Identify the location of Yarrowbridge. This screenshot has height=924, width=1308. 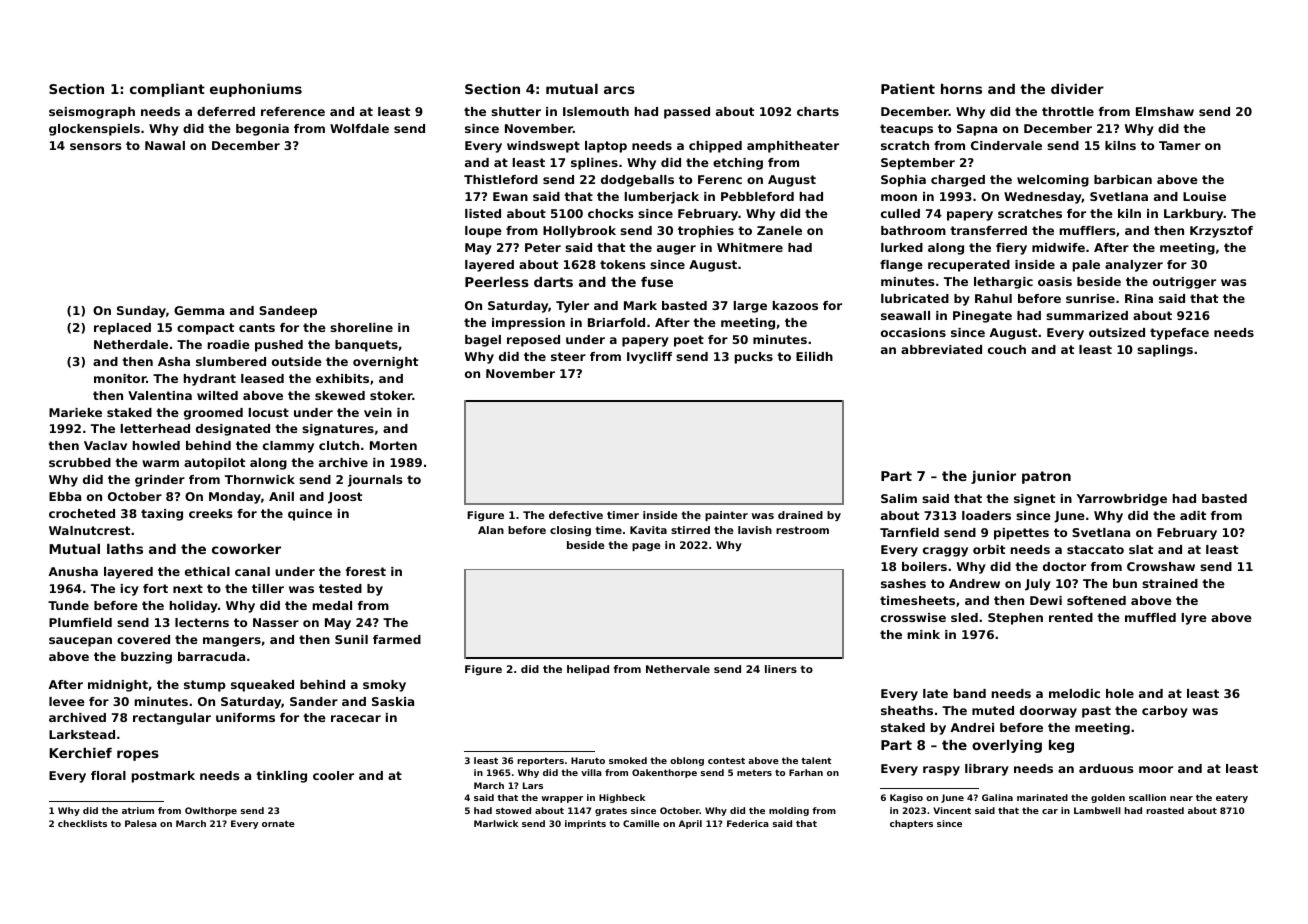
(1121, 500).
